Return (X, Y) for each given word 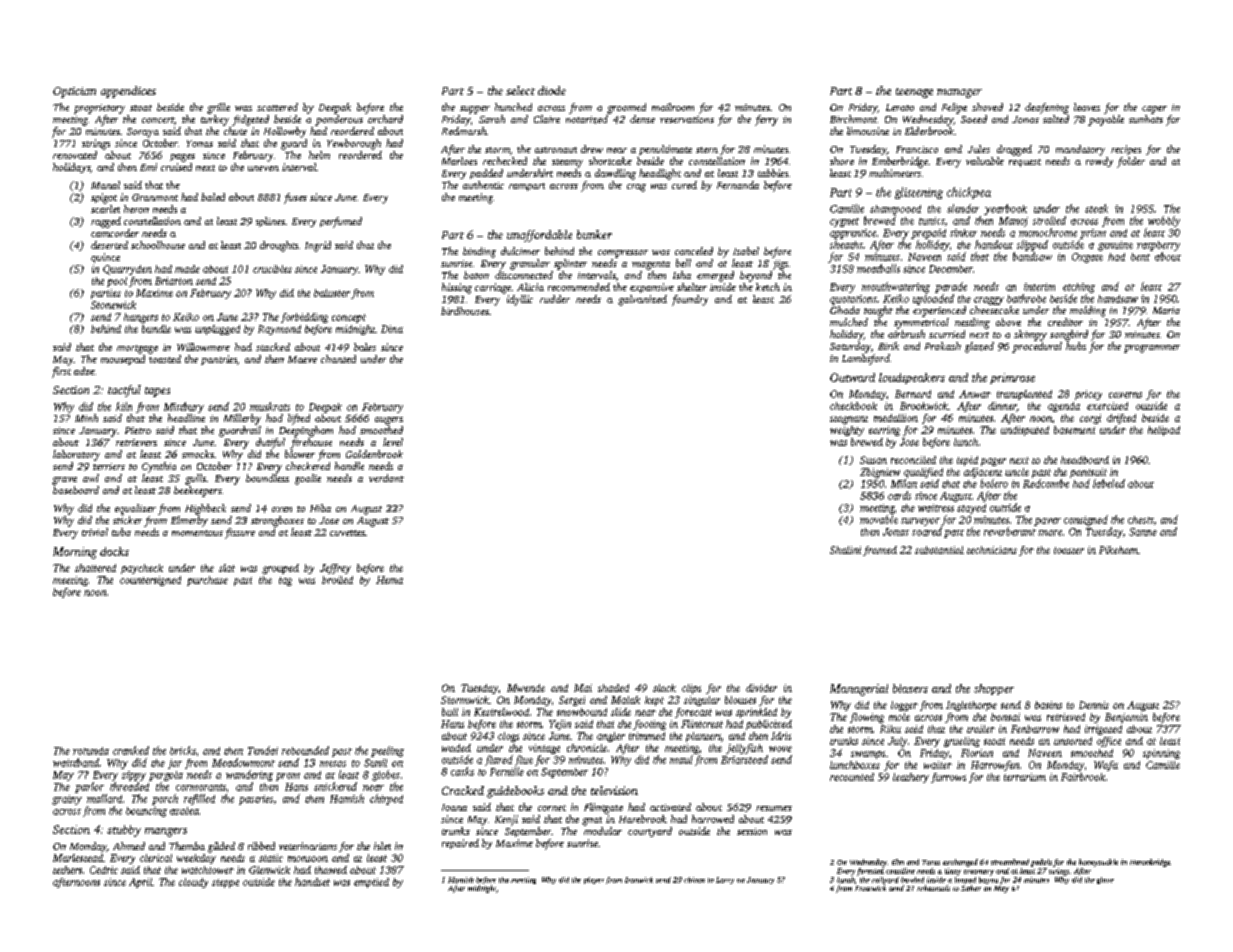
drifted (1121, 419)
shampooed (895, 210)
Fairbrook (1083, 777)
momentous (197, 533)
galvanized (642, 300)
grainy (67, 800)
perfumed (341, 222)
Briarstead (744, 759)
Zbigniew (880, 473)
